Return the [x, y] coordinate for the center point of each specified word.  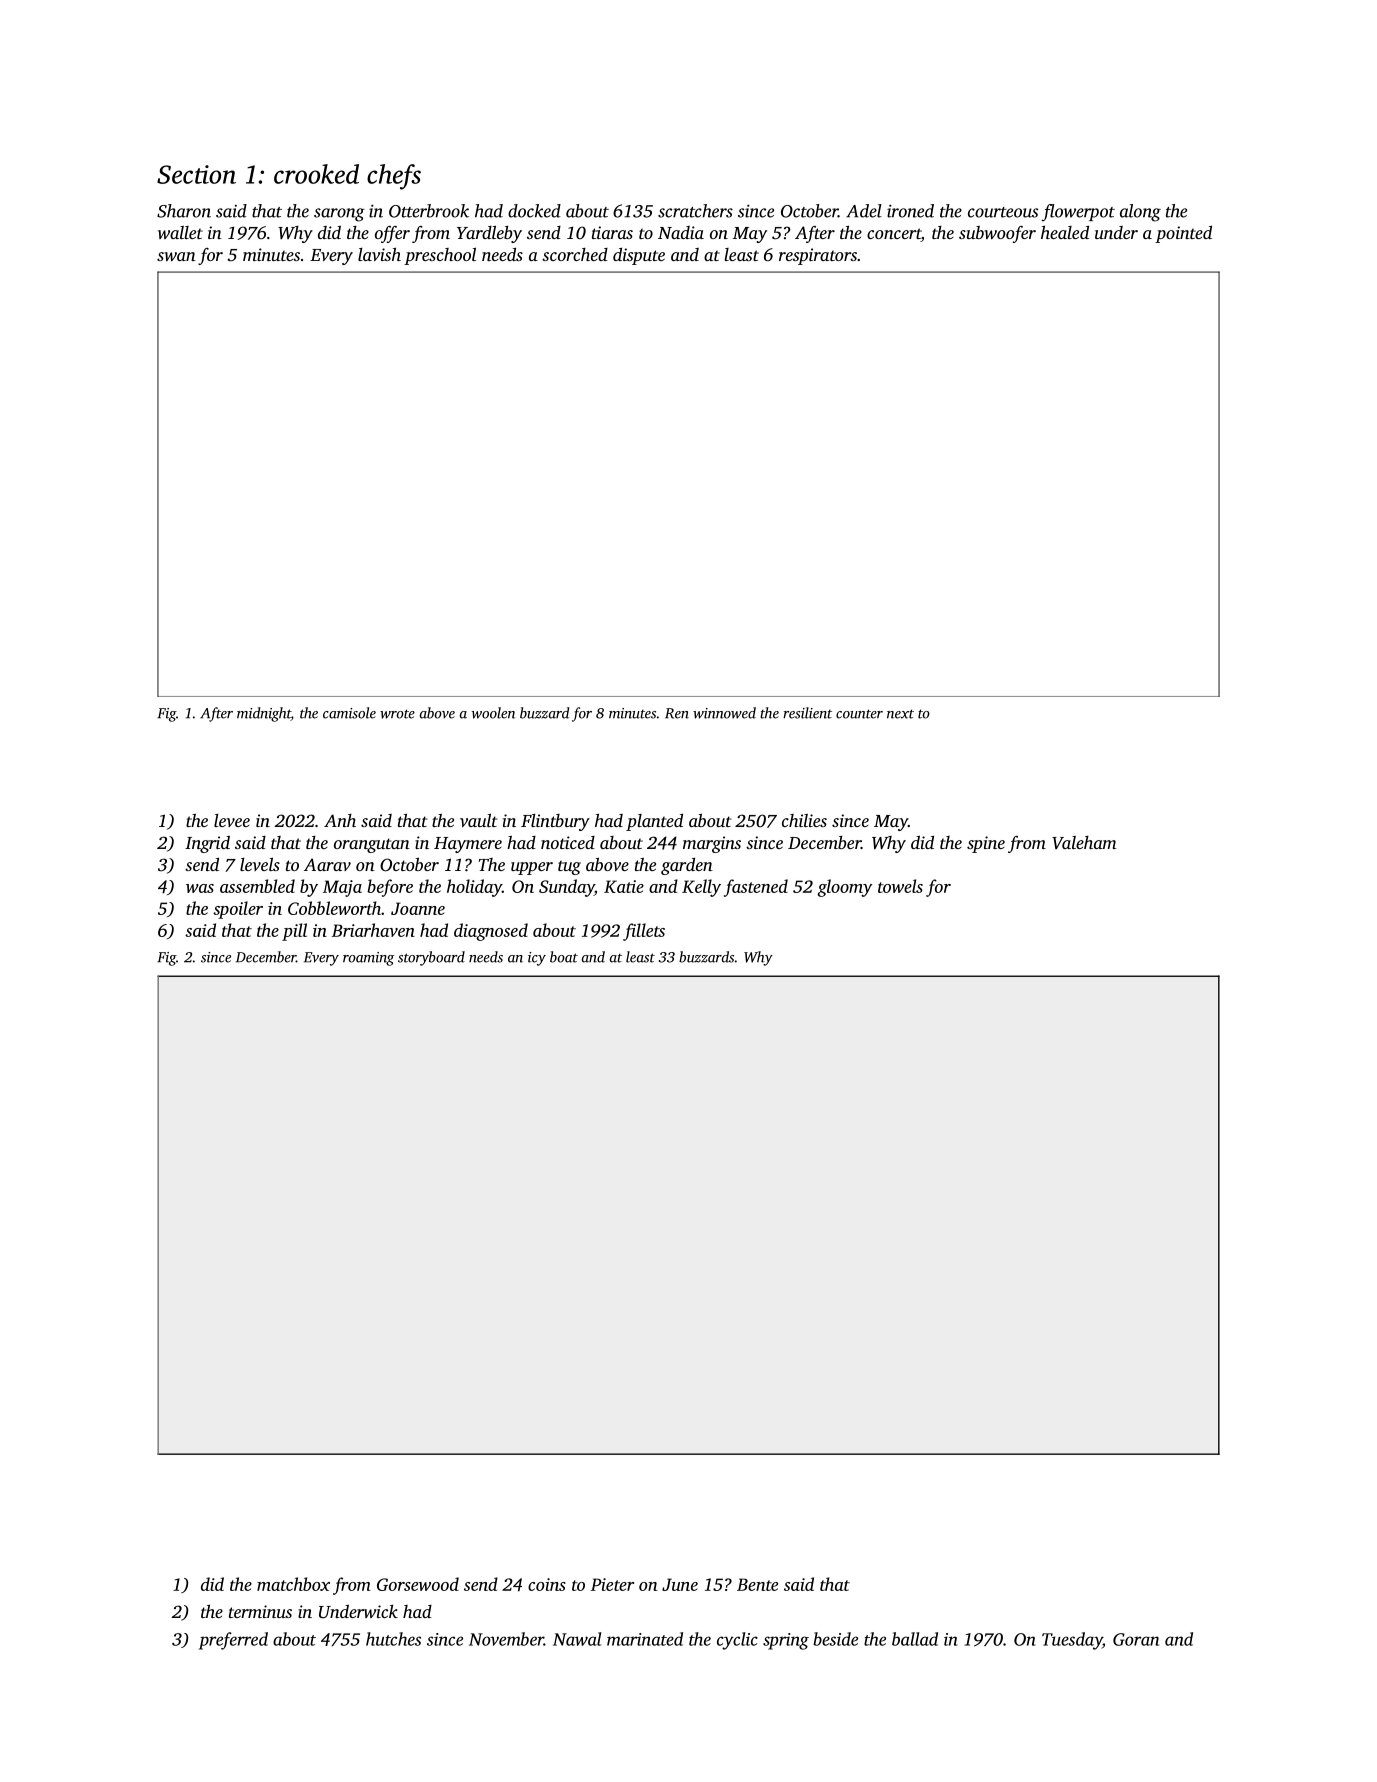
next [900, 714]
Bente [757, 1584]
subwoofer [997, 234]
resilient [807, 713]
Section [196, 174]
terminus [260, 1611]
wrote [397, 714]
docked [534, 211]
